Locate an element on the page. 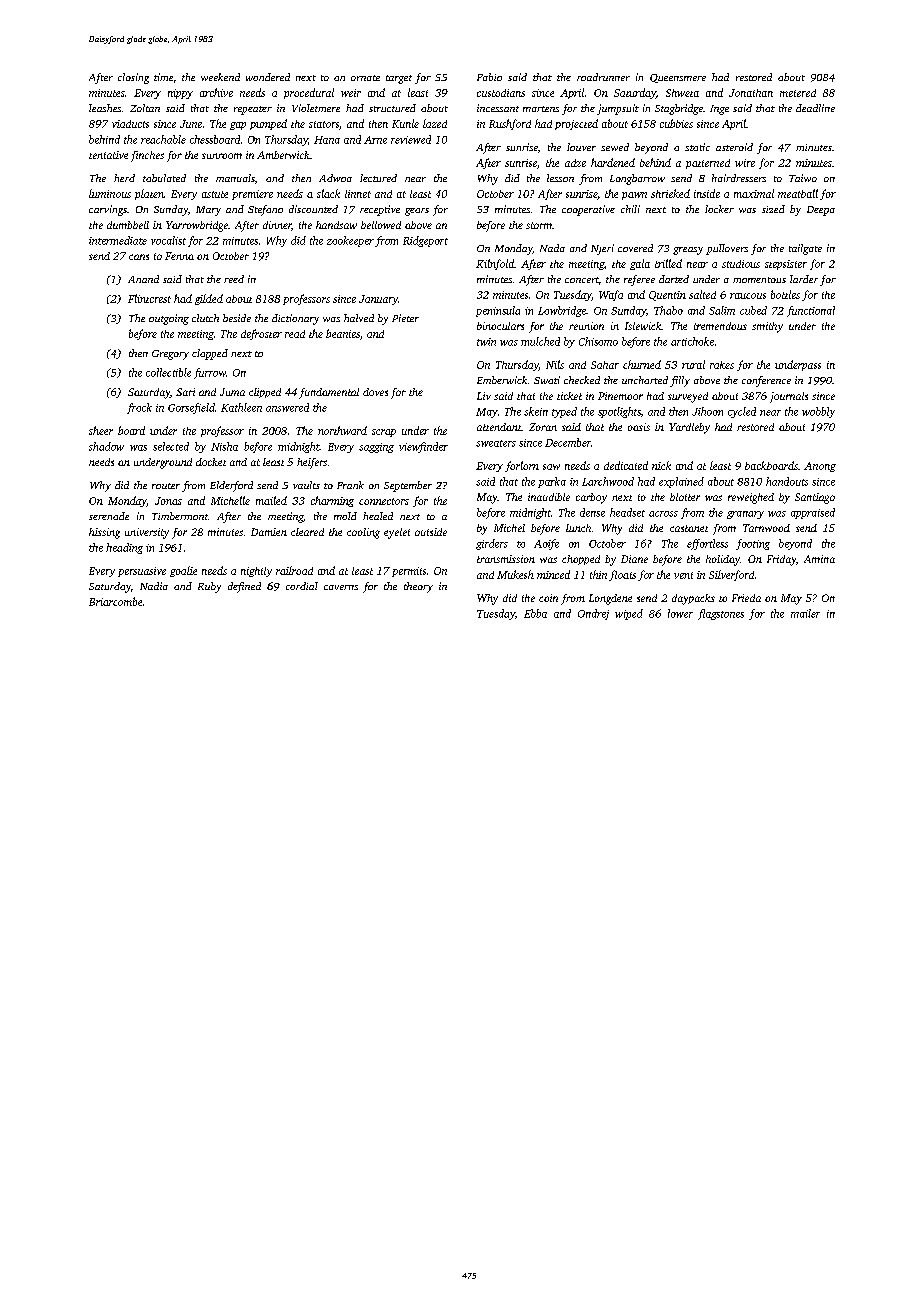 This page has width=924, height=1308. answered is located at coordinates (287, 407).
